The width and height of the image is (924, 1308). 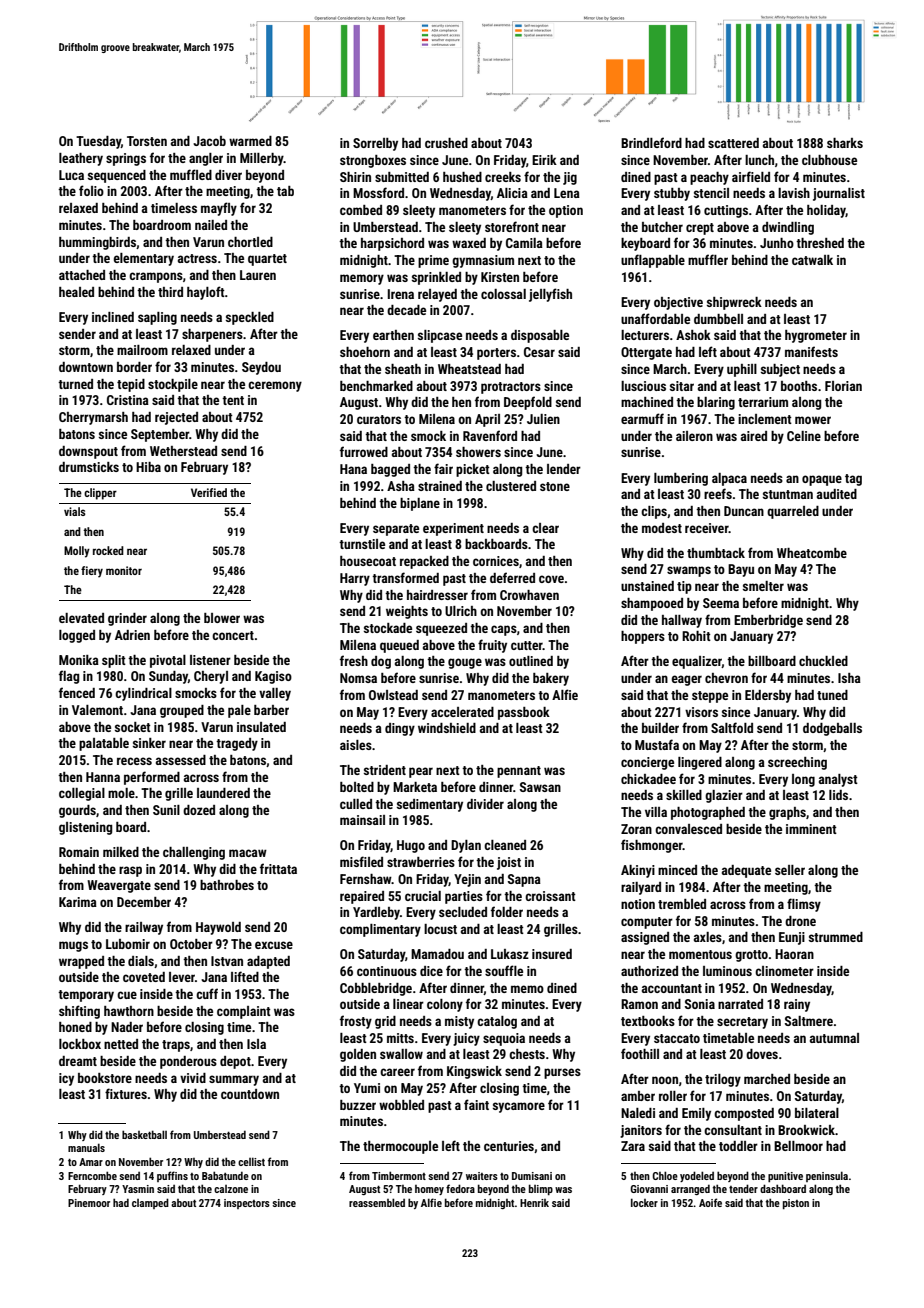 I want to click on fair, so click(x=443, y=468).
